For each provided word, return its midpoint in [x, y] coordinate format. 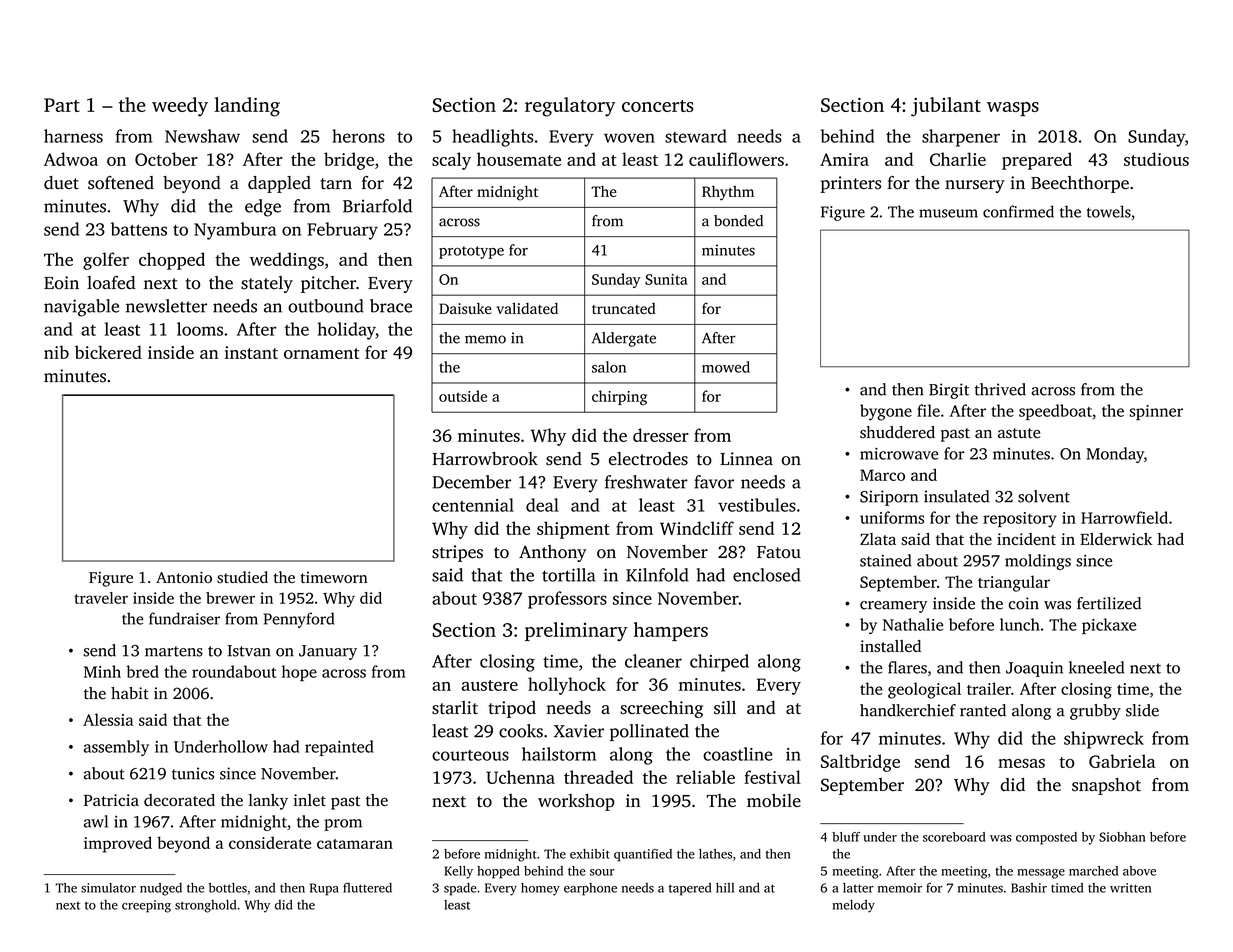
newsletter [166, 306]
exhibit [590, 854]
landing [247, 107]
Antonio [184, 577]
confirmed [1018, 211]
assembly [116, 748]
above [1139, 871]
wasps [1013, 109]
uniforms [892, 517]
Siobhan [1122, 837]
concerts [657, 106]
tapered [690, 889]
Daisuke [465, 308]
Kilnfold [657, 575]
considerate [270, 842]
